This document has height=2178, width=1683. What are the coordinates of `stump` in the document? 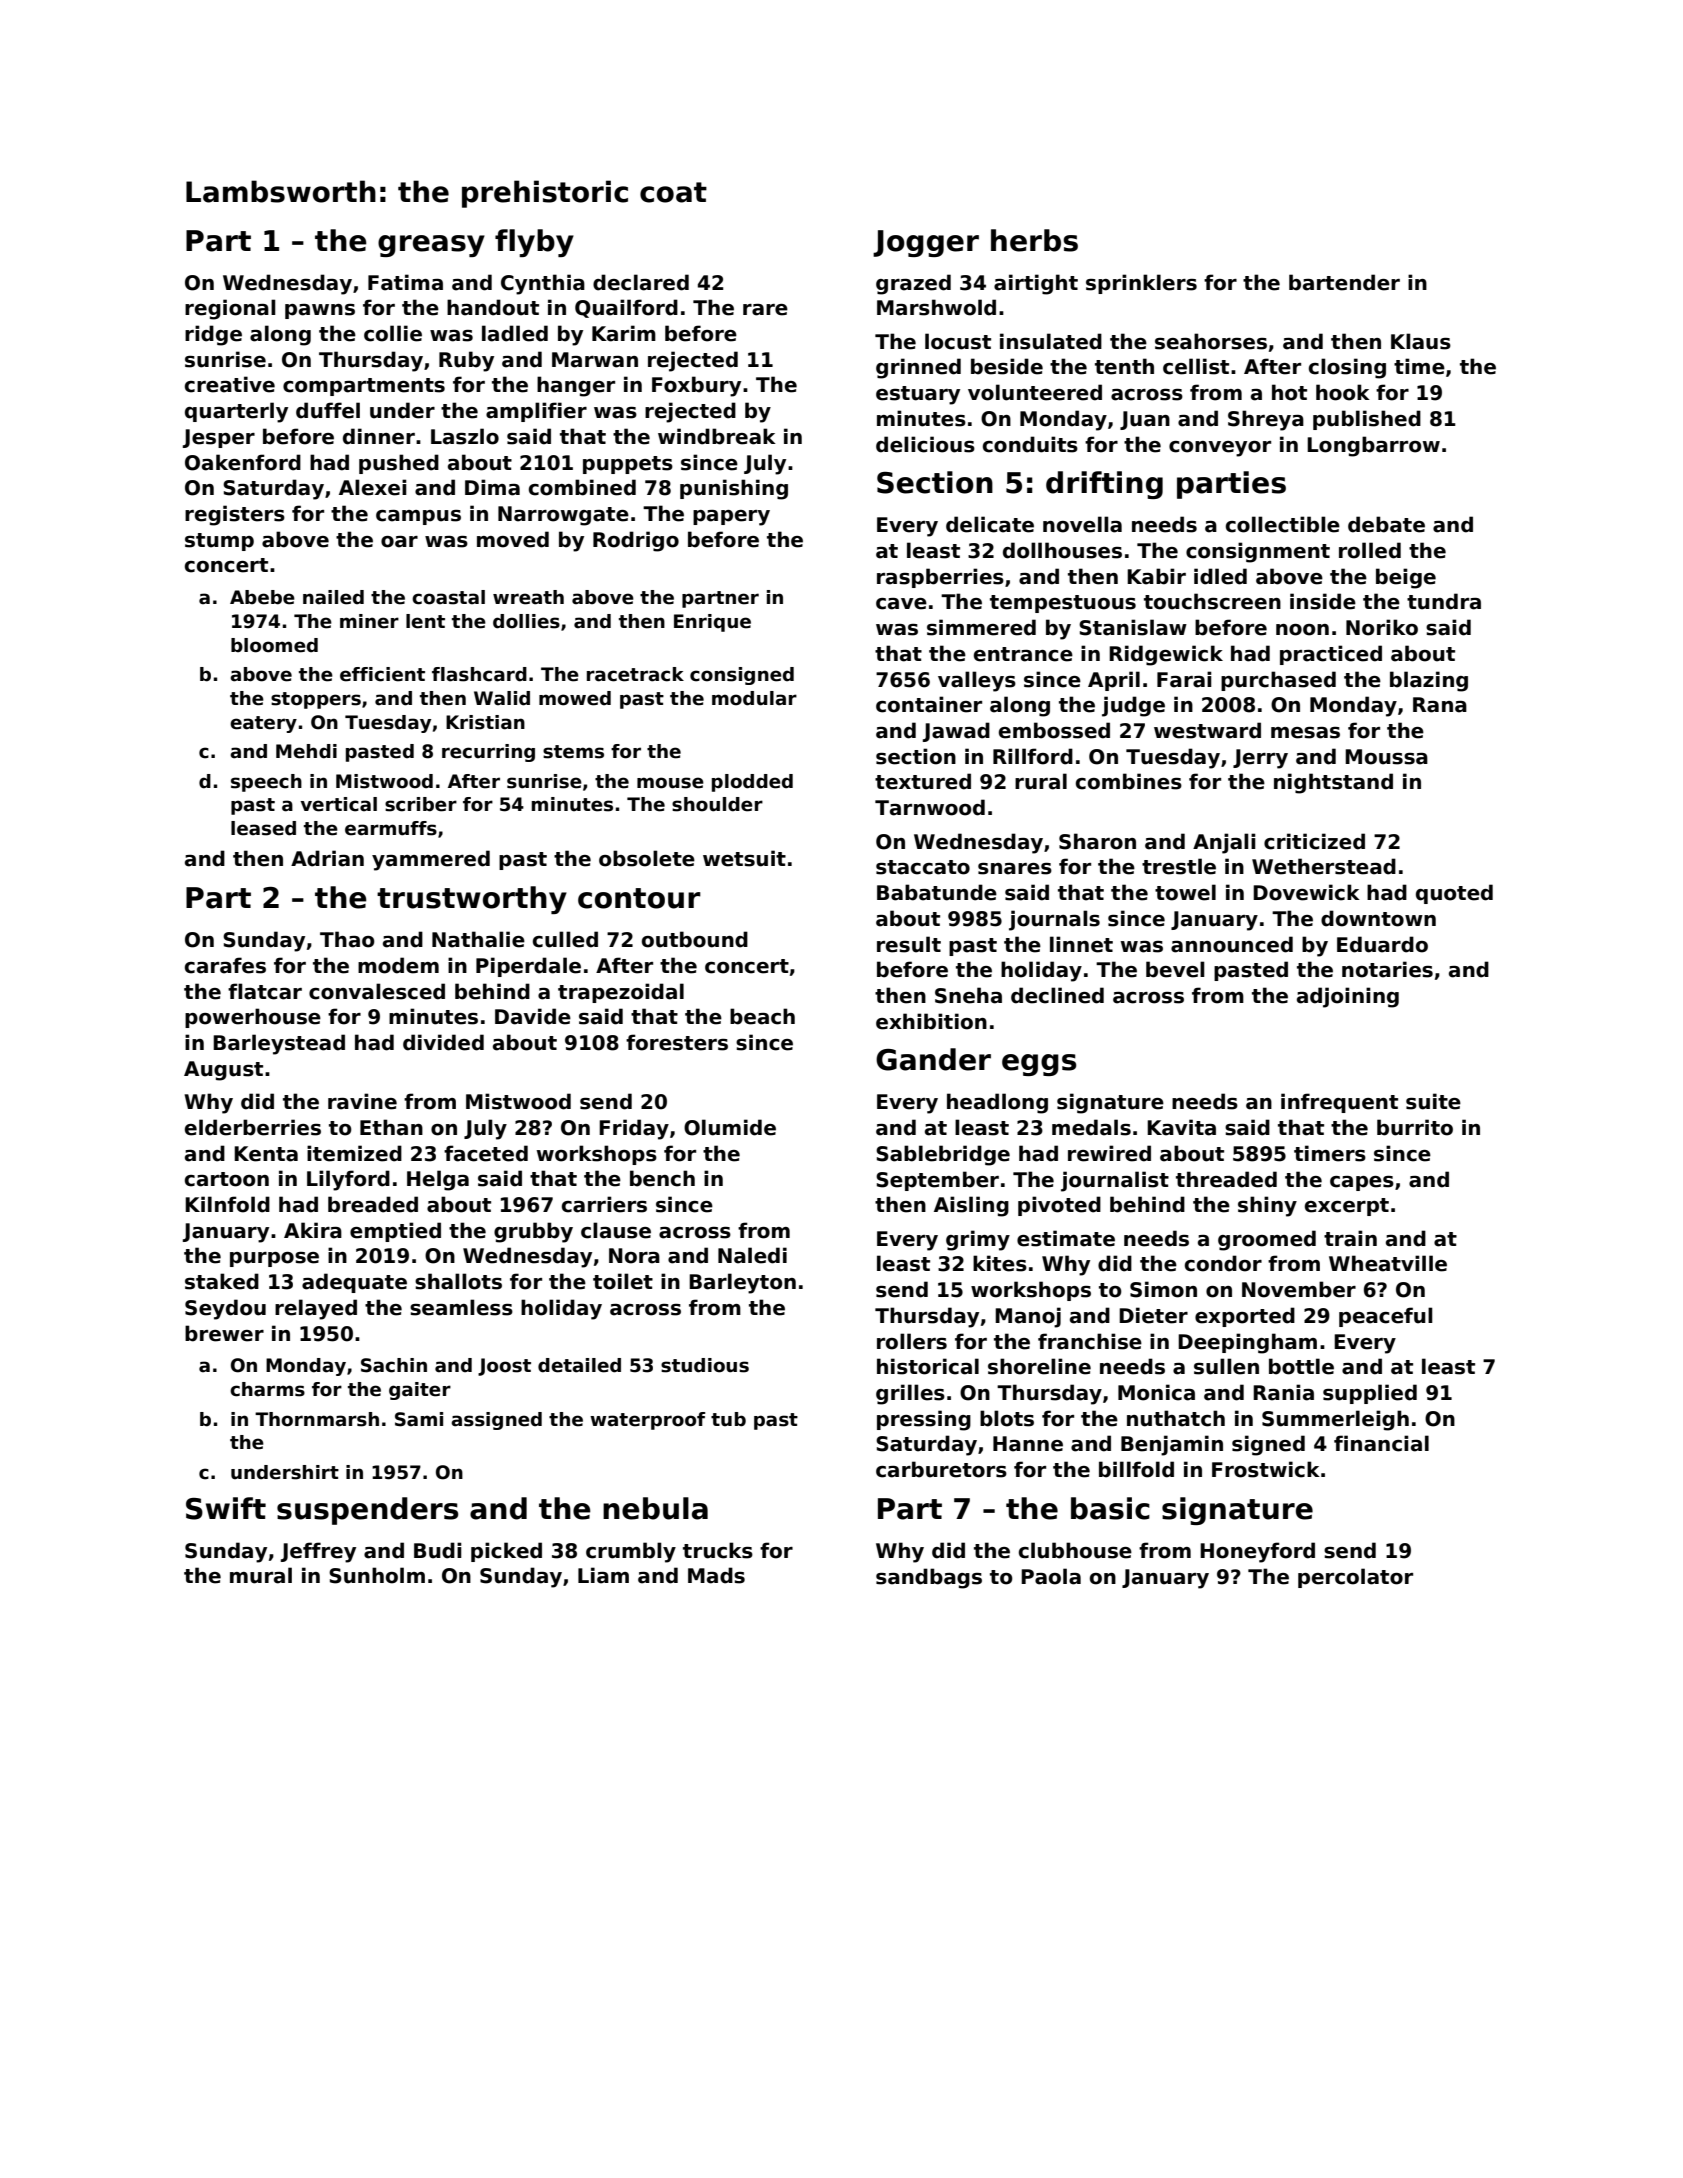 It's located at (219, 542).
